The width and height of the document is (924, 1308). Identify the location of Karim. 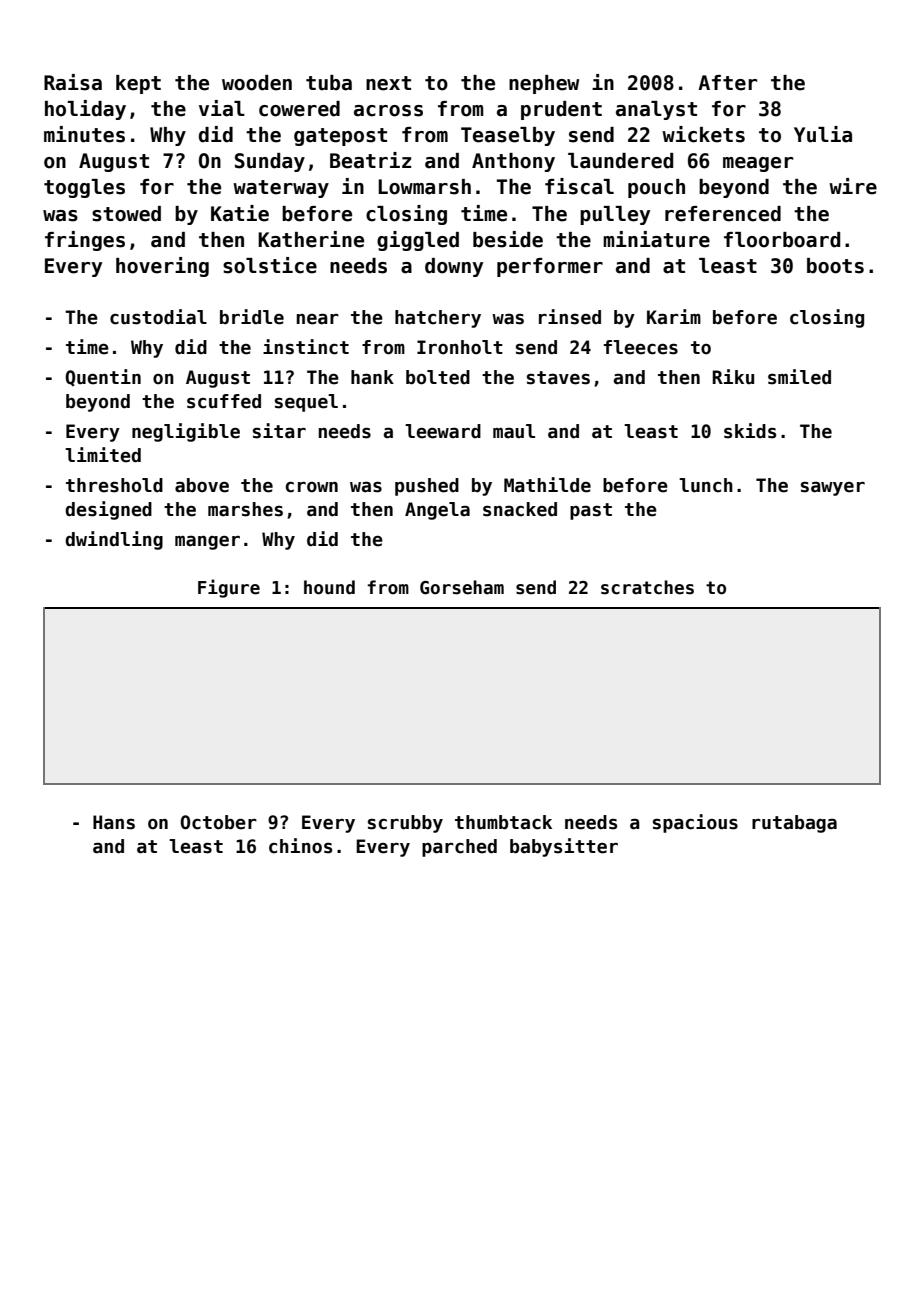
(674, 317).
